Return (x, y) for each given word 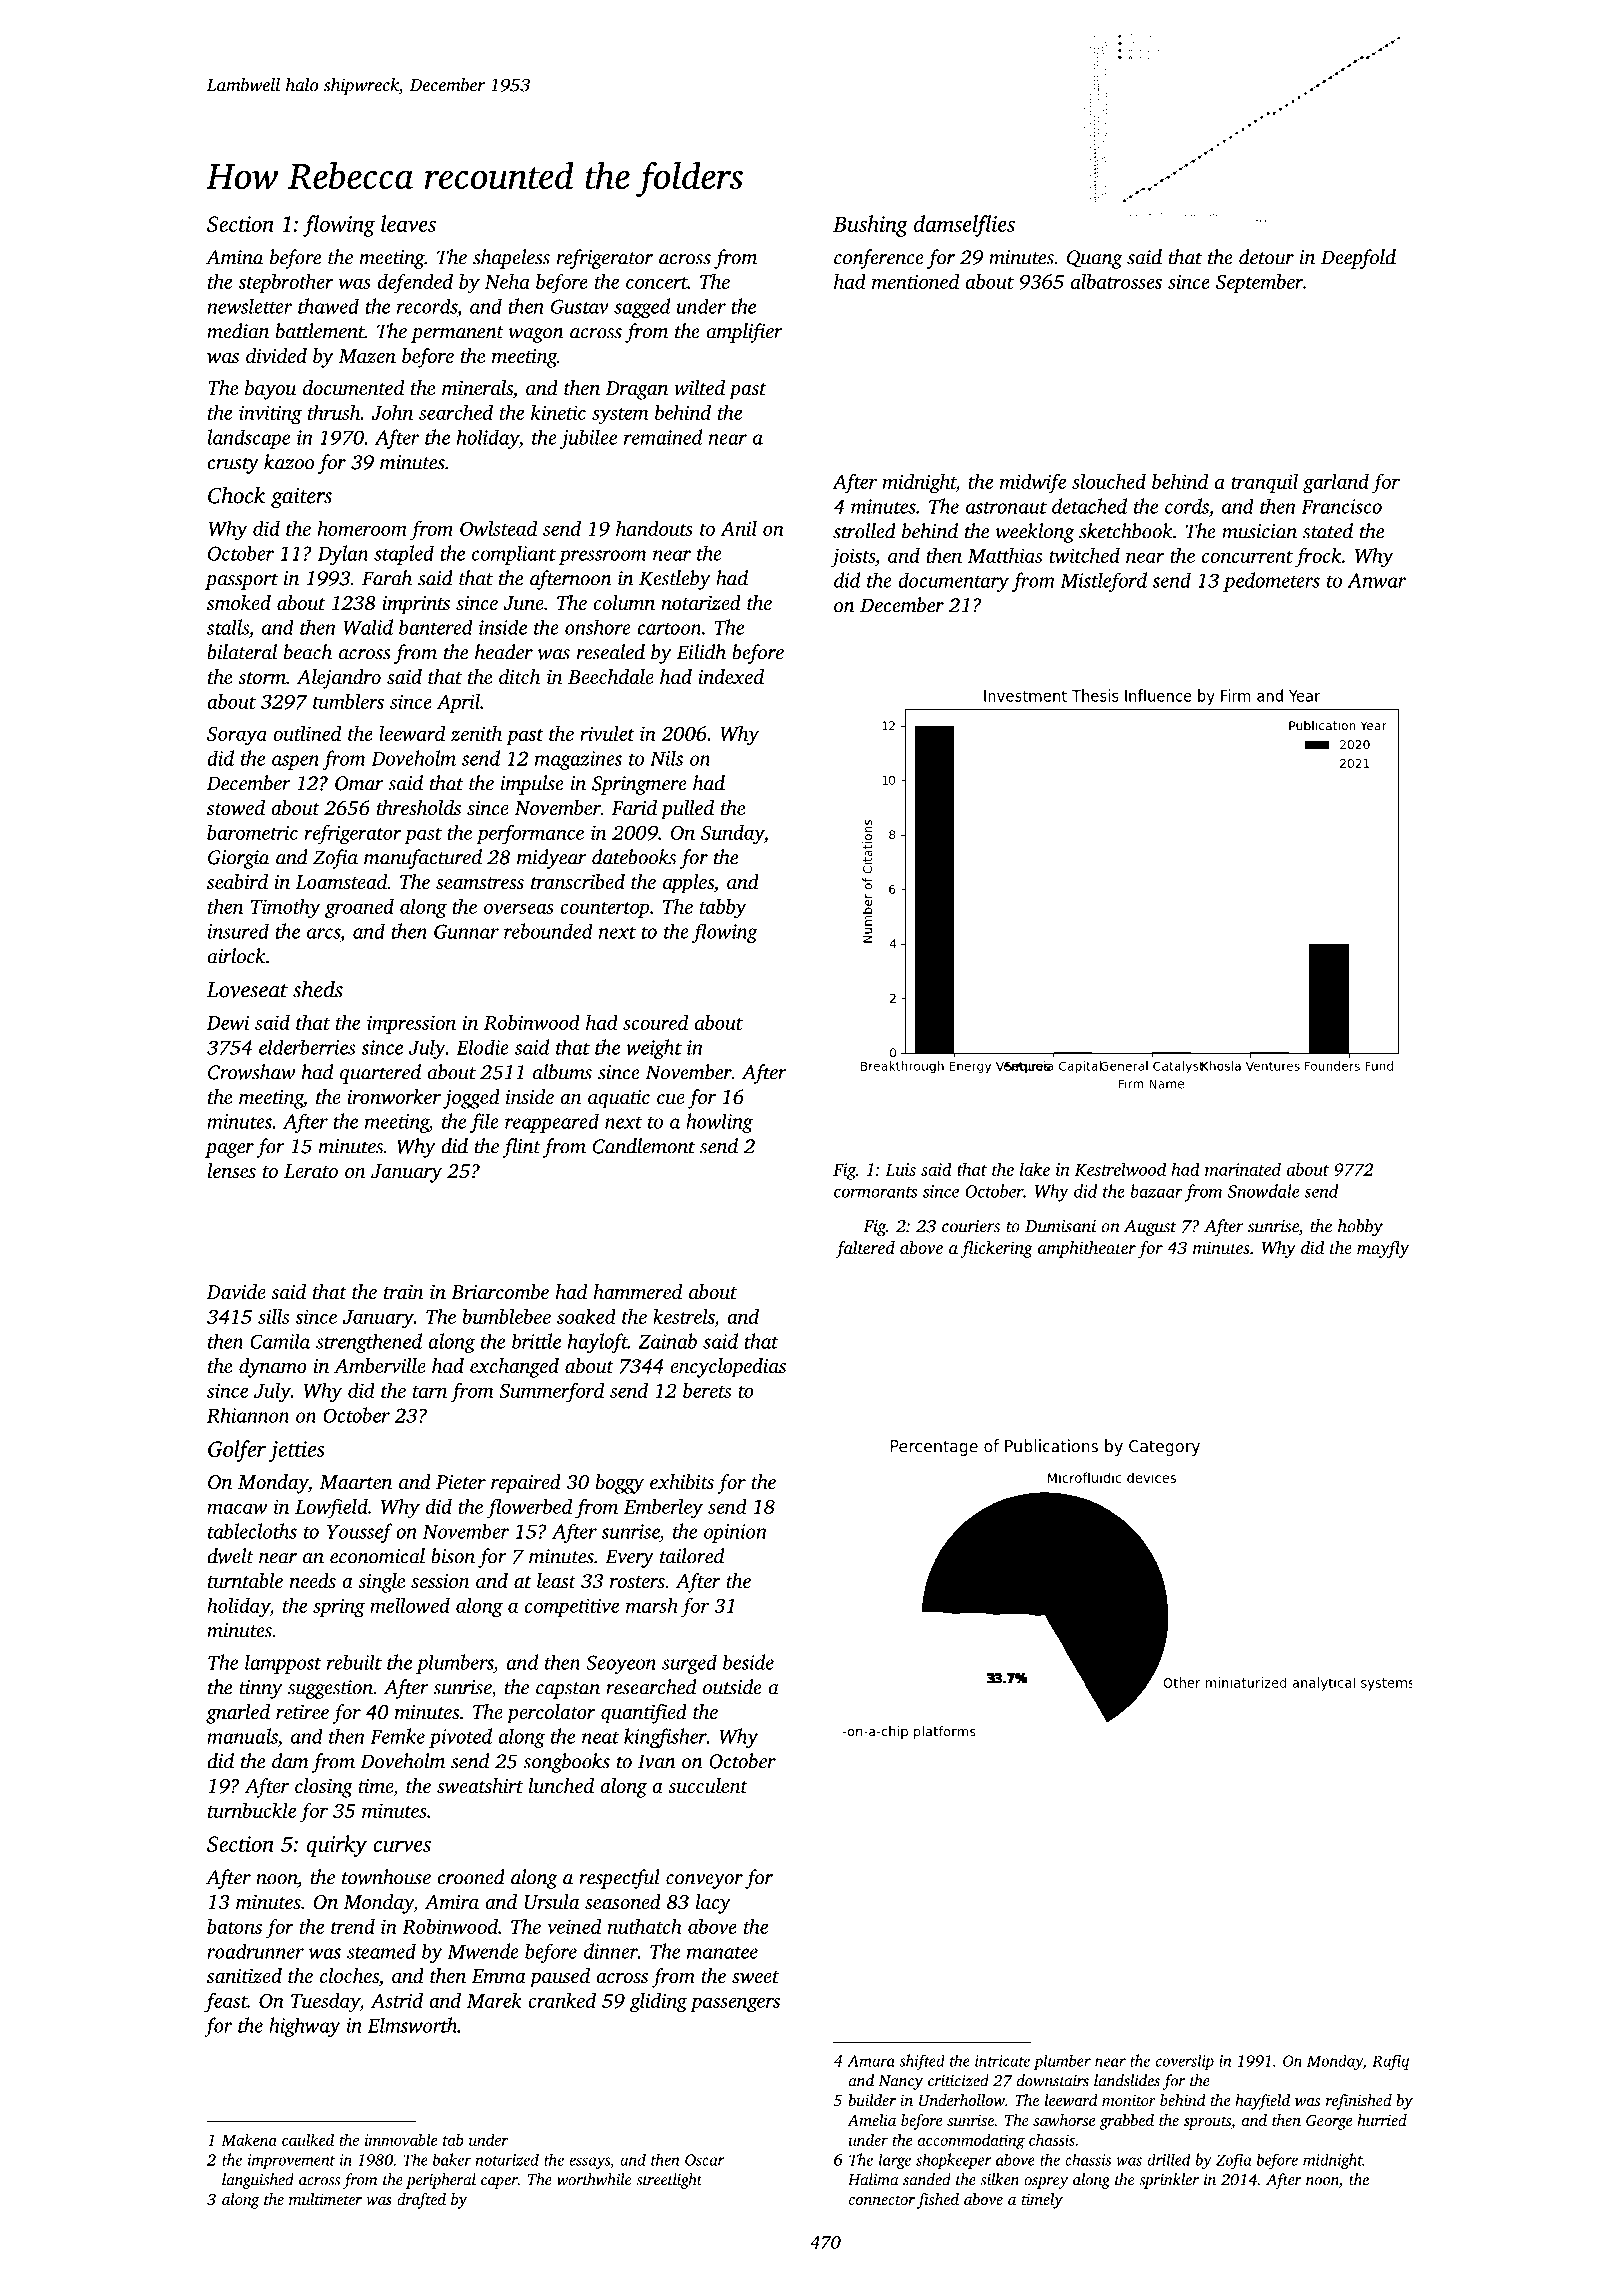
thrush (334, 412)
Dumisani (1060, 1226)
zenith (476, 733)
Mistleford (1103, 582)
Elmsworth (412, 2025)
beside (748, 1662)
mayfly (1383, 1249)
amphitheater (1087, 1249)
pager (229, 1150)
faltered (865, 1249)
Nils (666, 758)
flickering (997, 1249)
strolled (864, 531)
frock (1318, 557)
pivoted (460, 1738)
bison (453, 1556)
